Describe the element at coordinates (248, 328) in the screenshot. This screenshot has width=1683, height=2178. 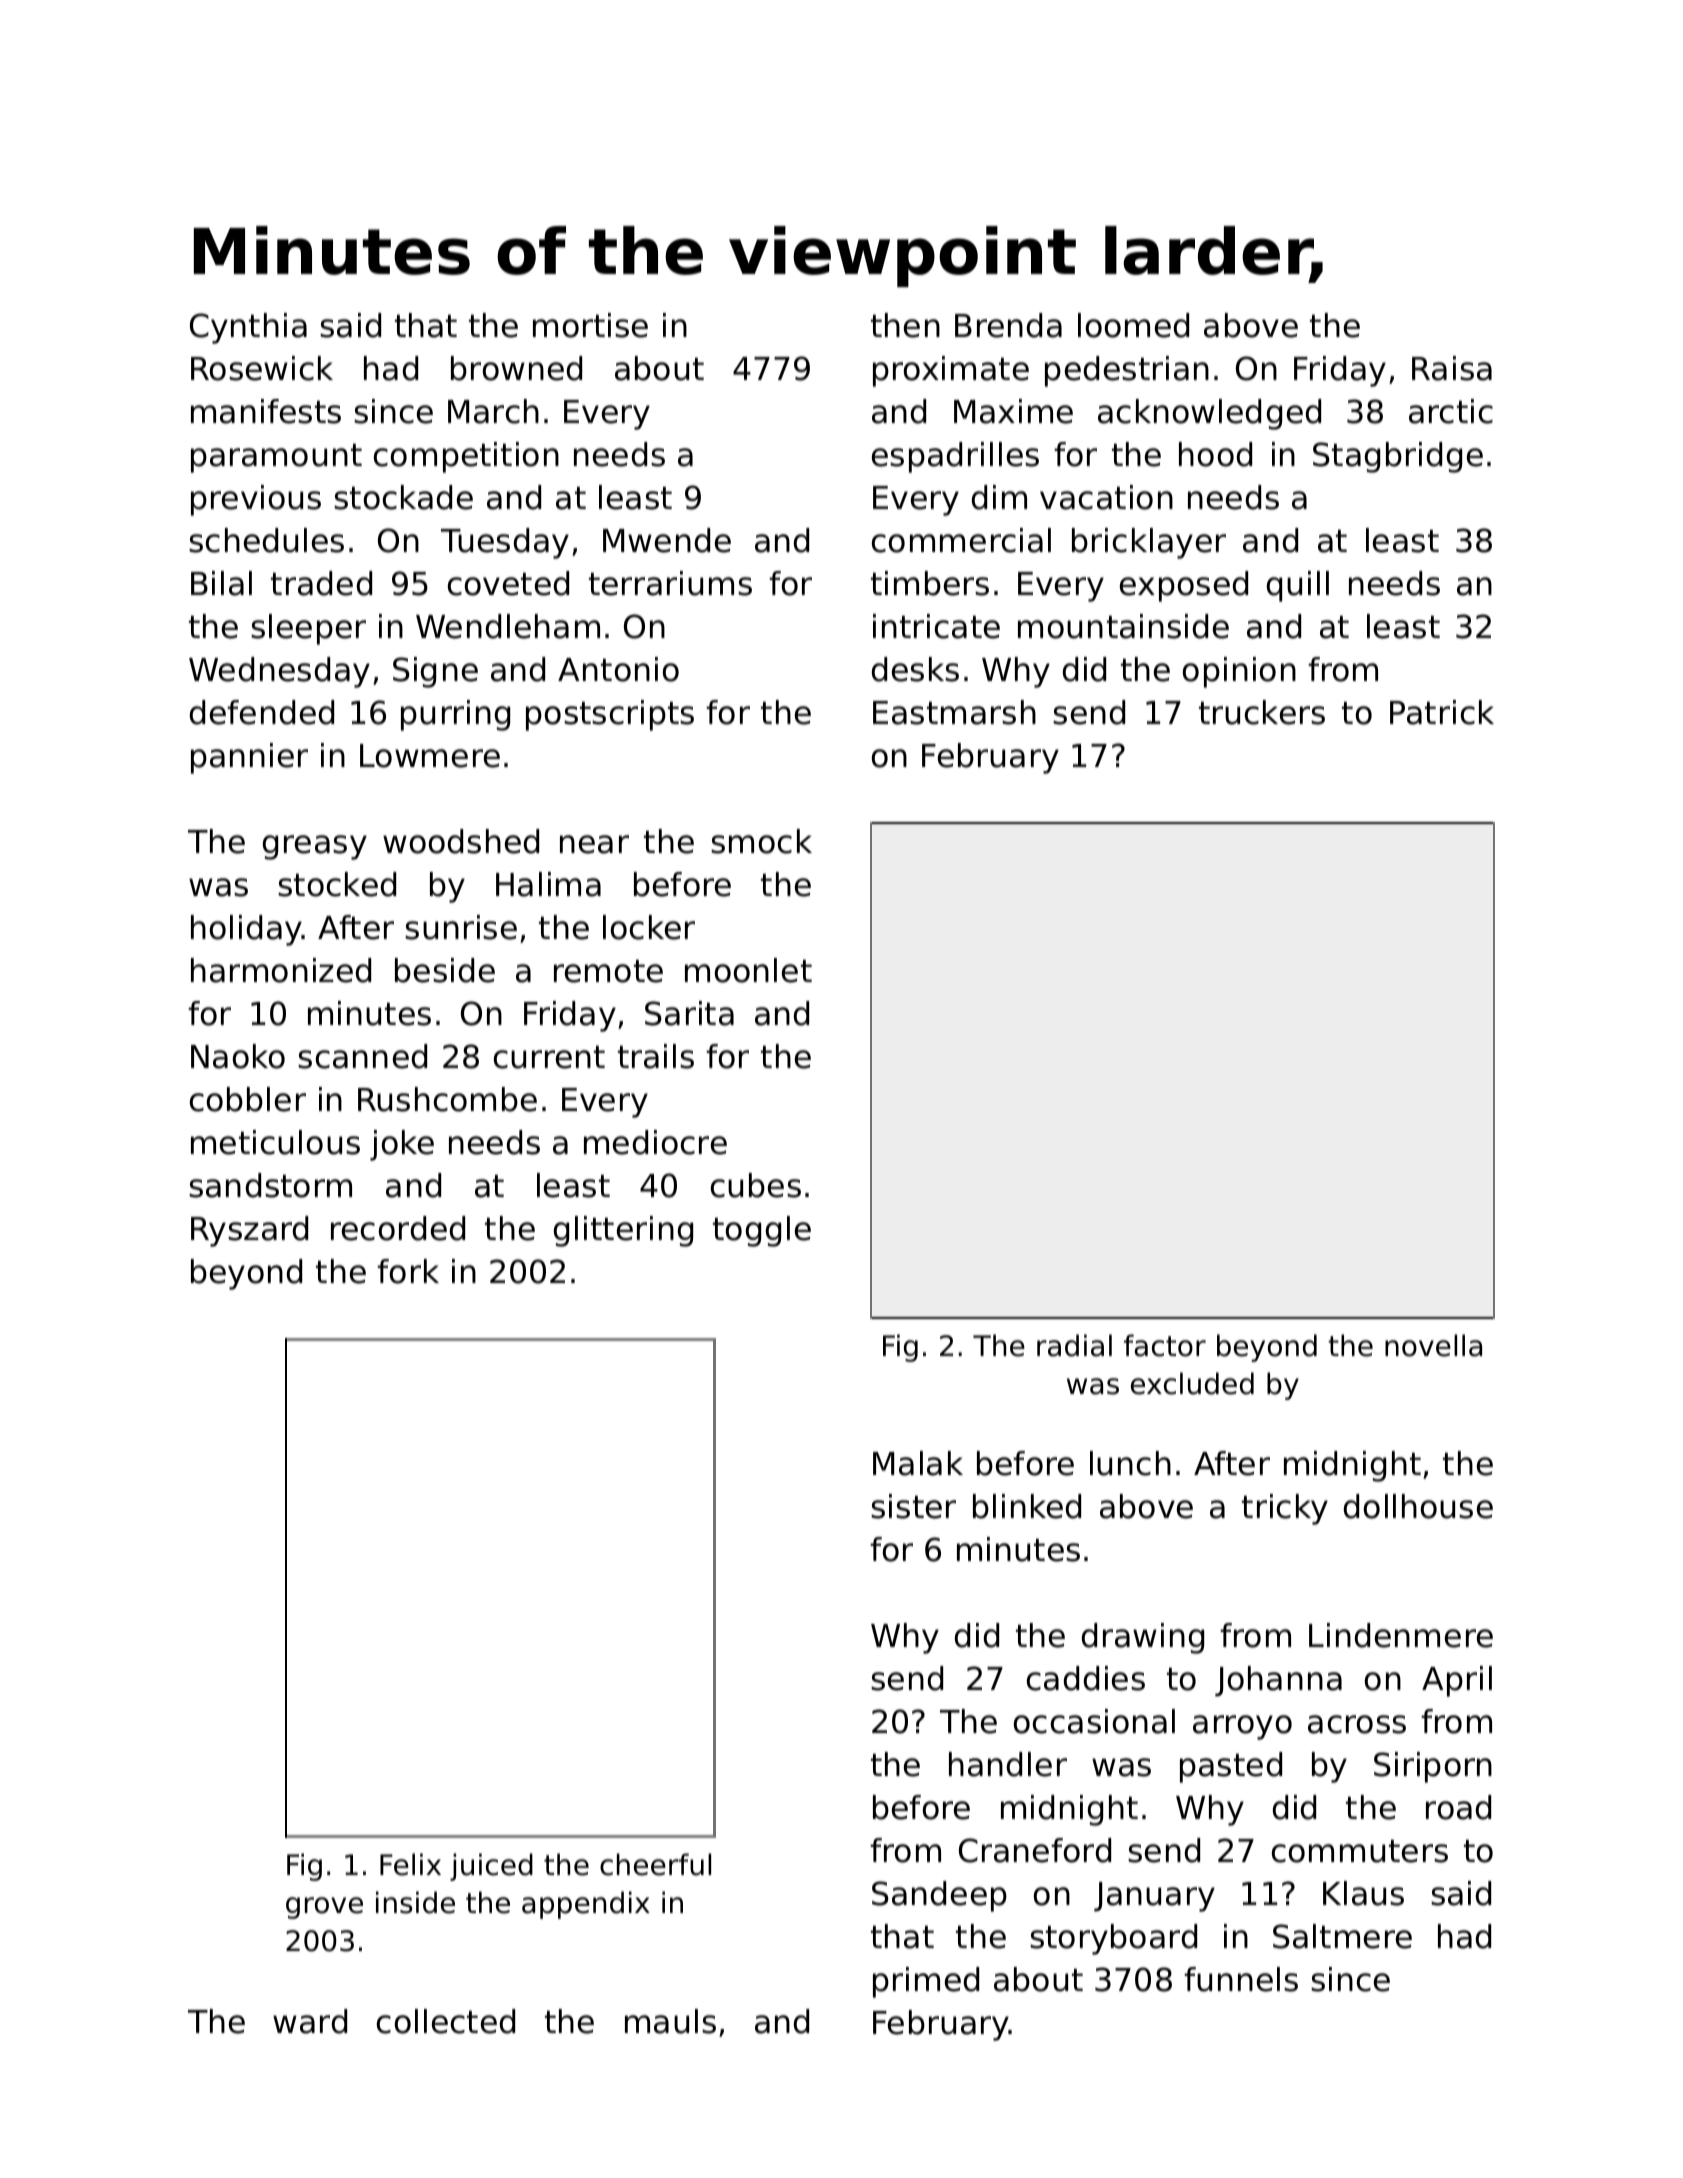
I see `Cynthia` at that location.
